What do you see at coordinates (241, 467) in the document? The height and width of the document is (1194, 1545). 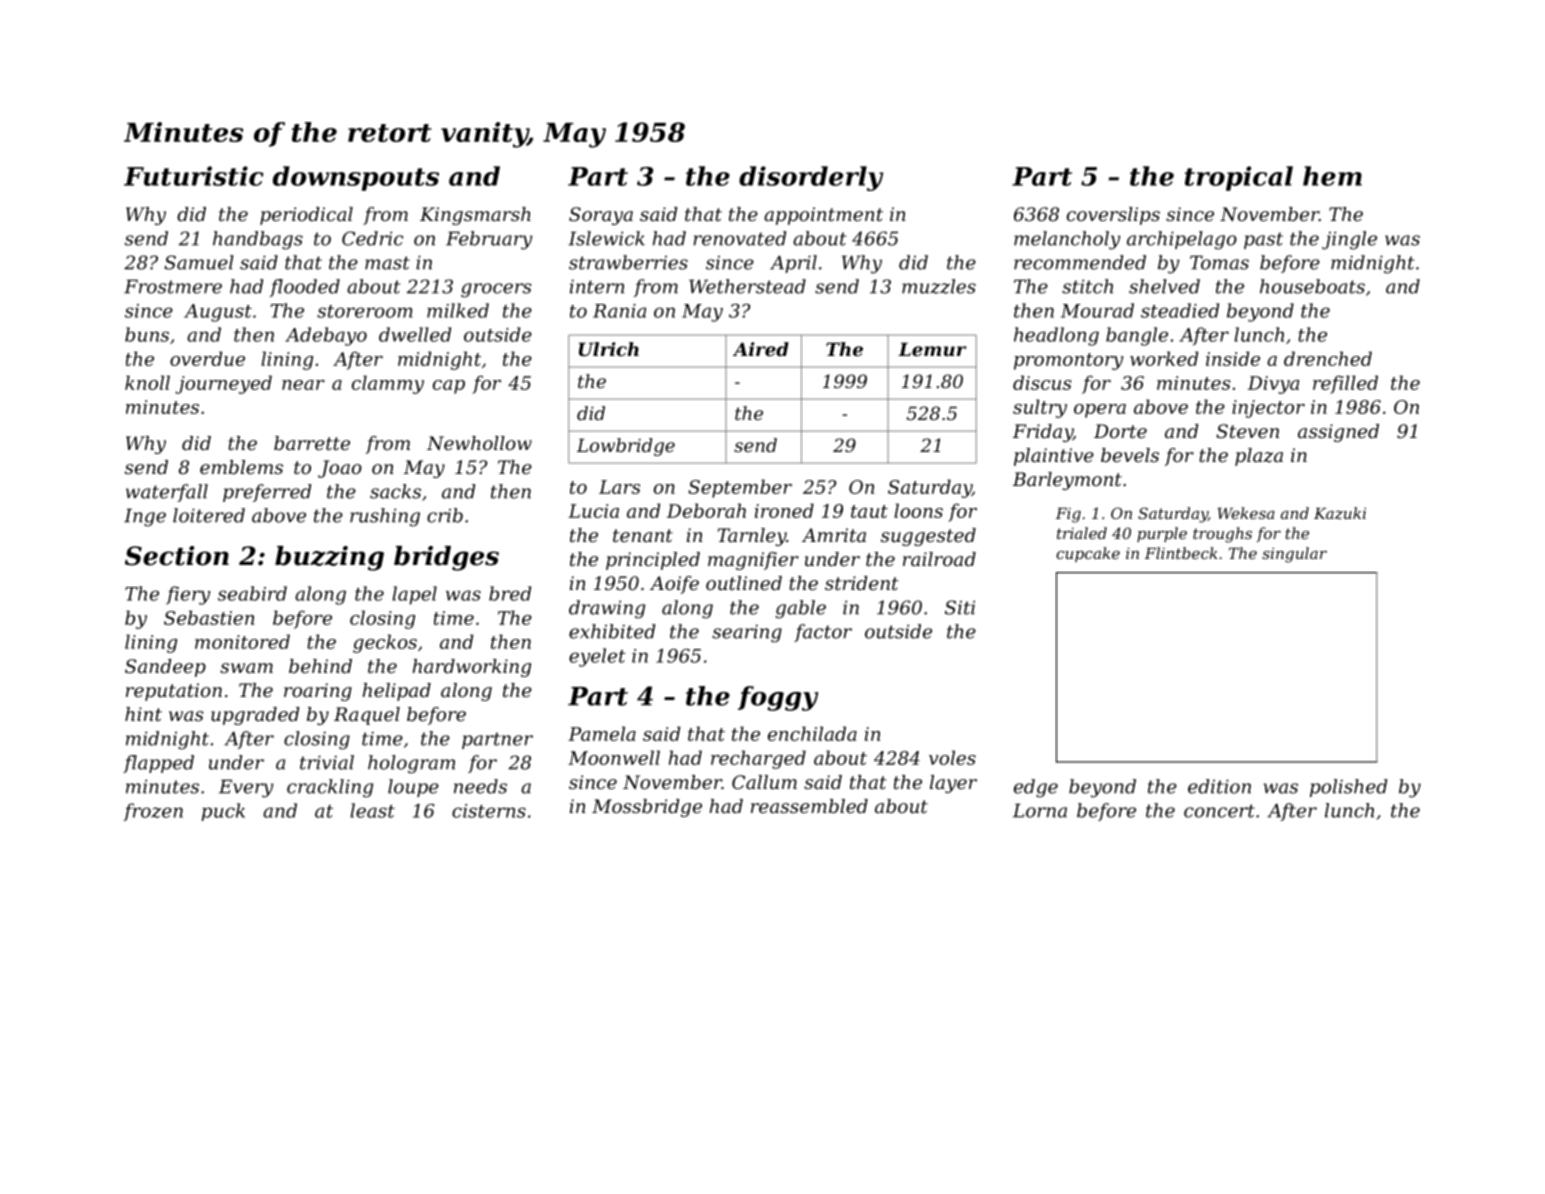 I see `emblems` at bounding box center [241, 467].
